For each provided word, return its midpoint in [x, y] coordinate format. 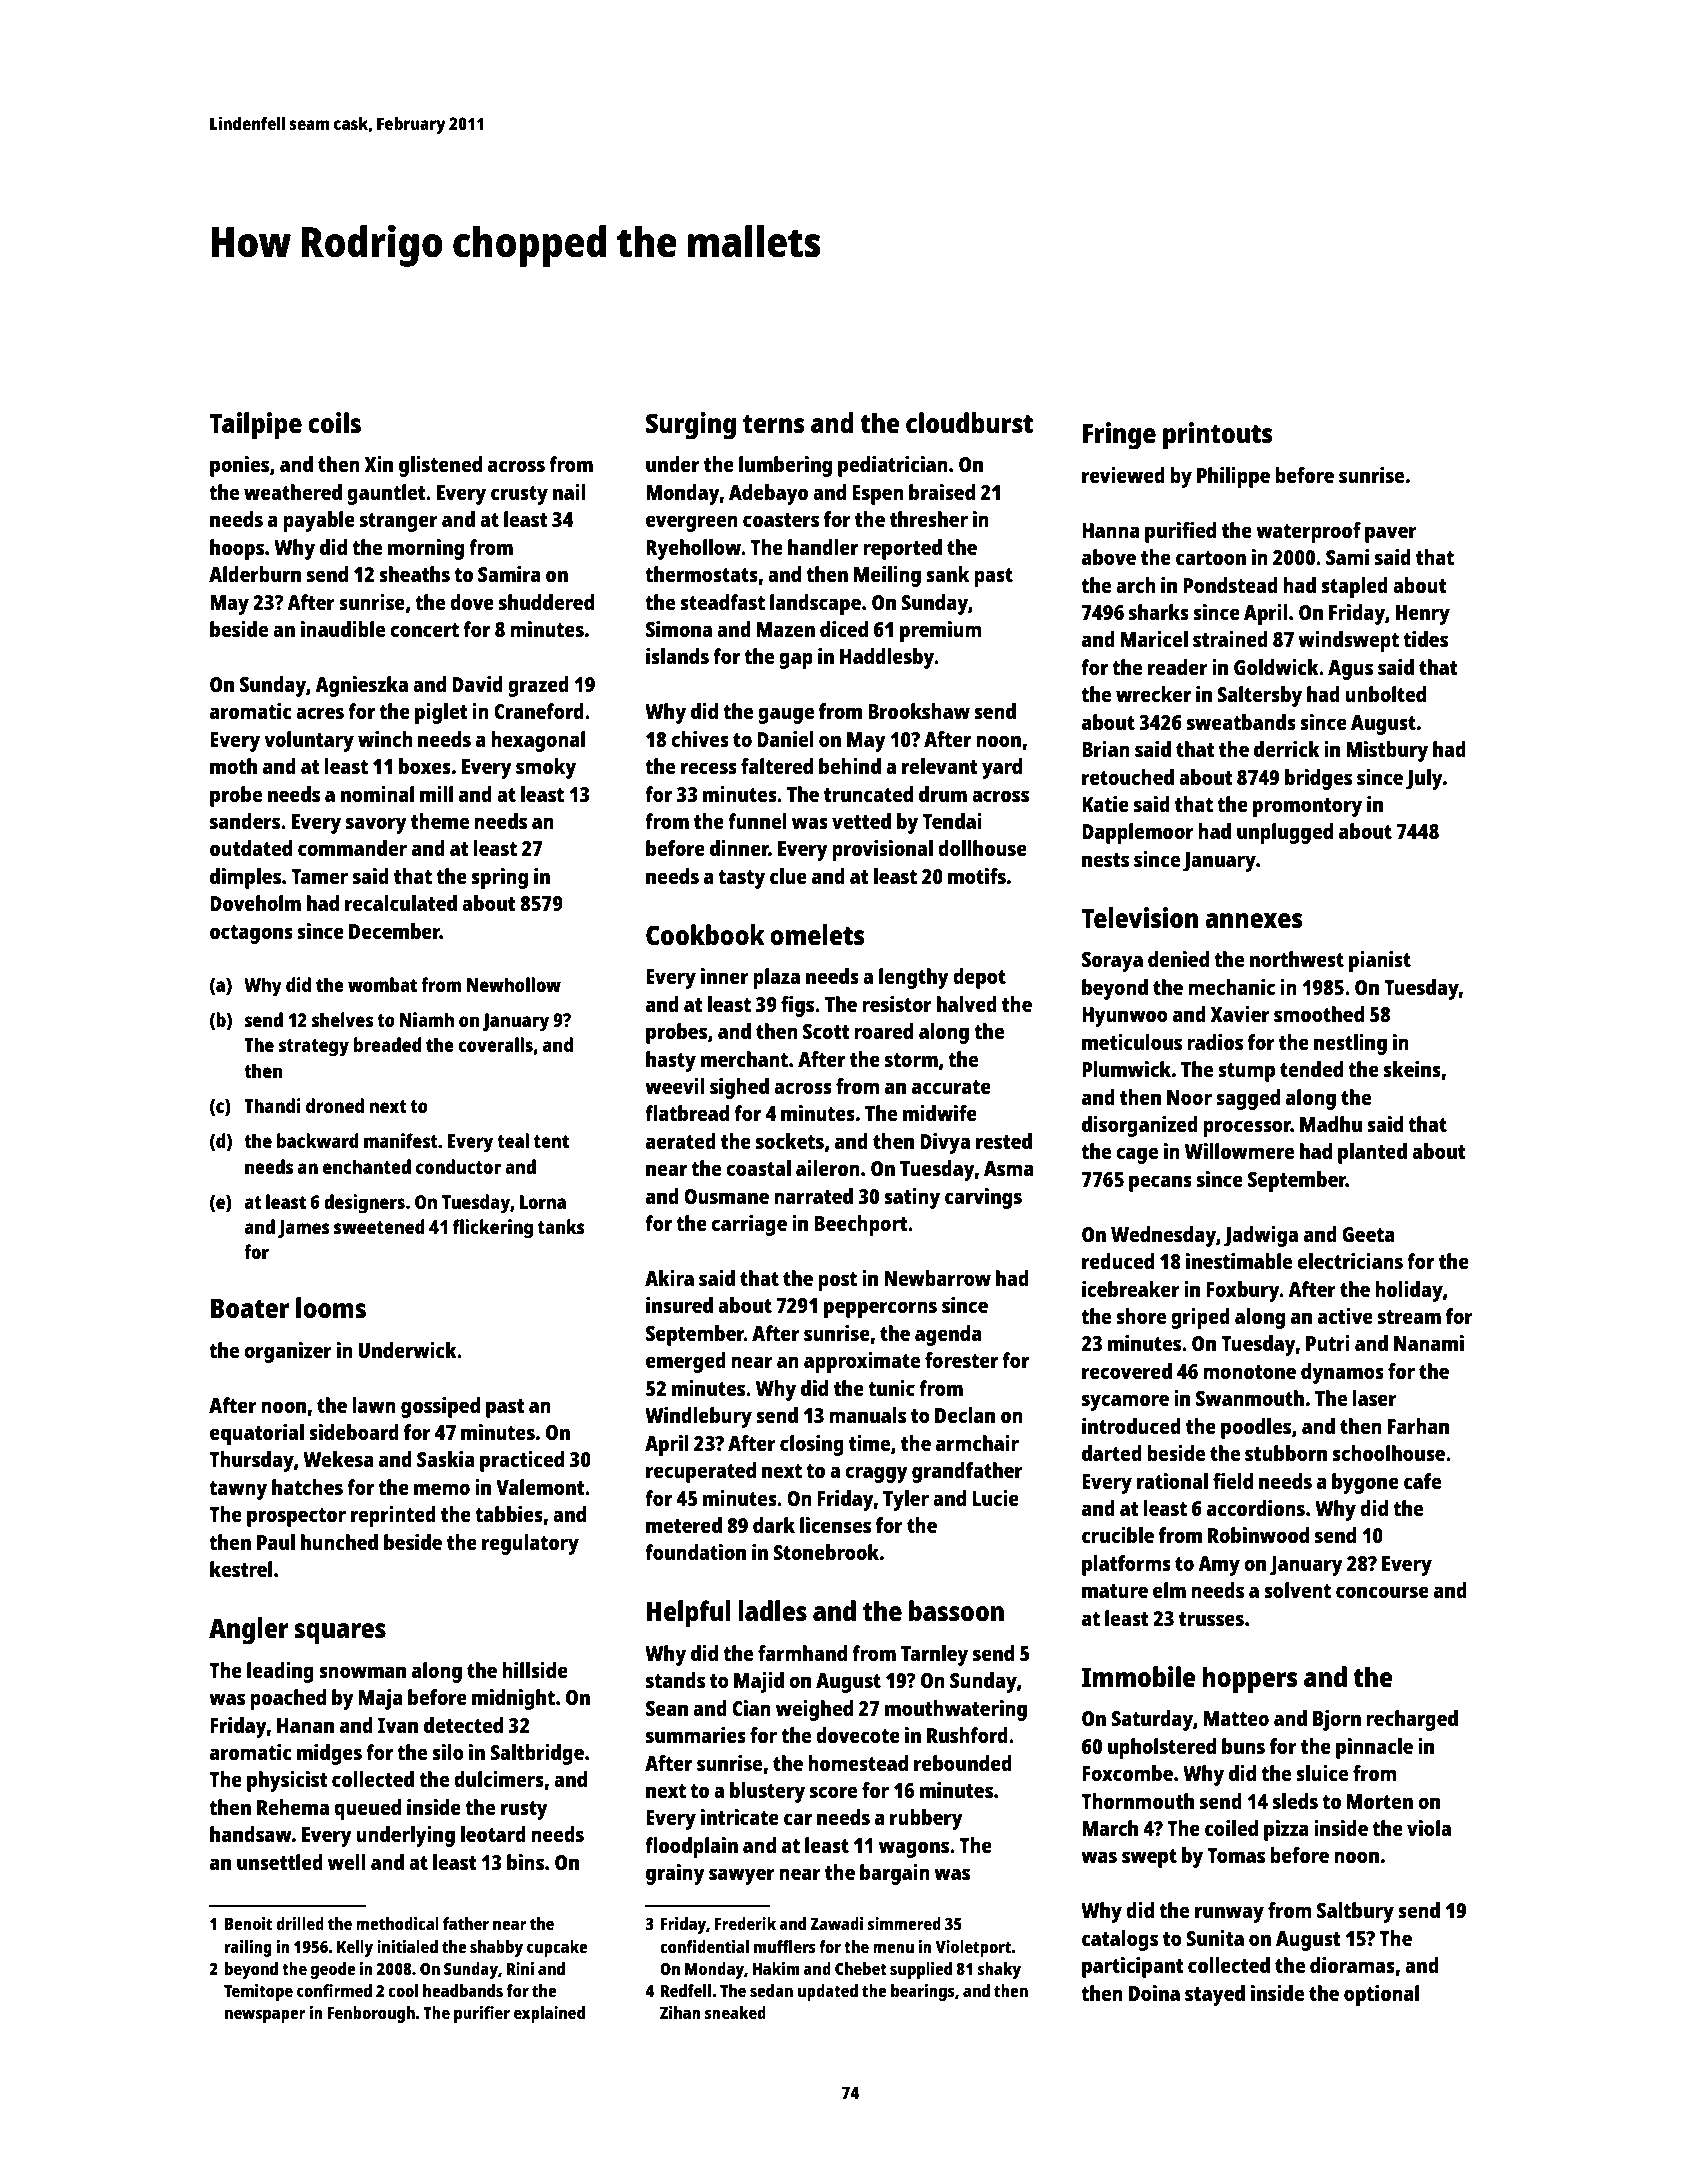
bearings [923, 1992]
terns [773, 424]
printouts [1217, 436]
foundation [695, 1552]
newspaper [265, 2016]
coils [334, 422]
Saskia [446, 1459]
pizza [1286, 1830]
